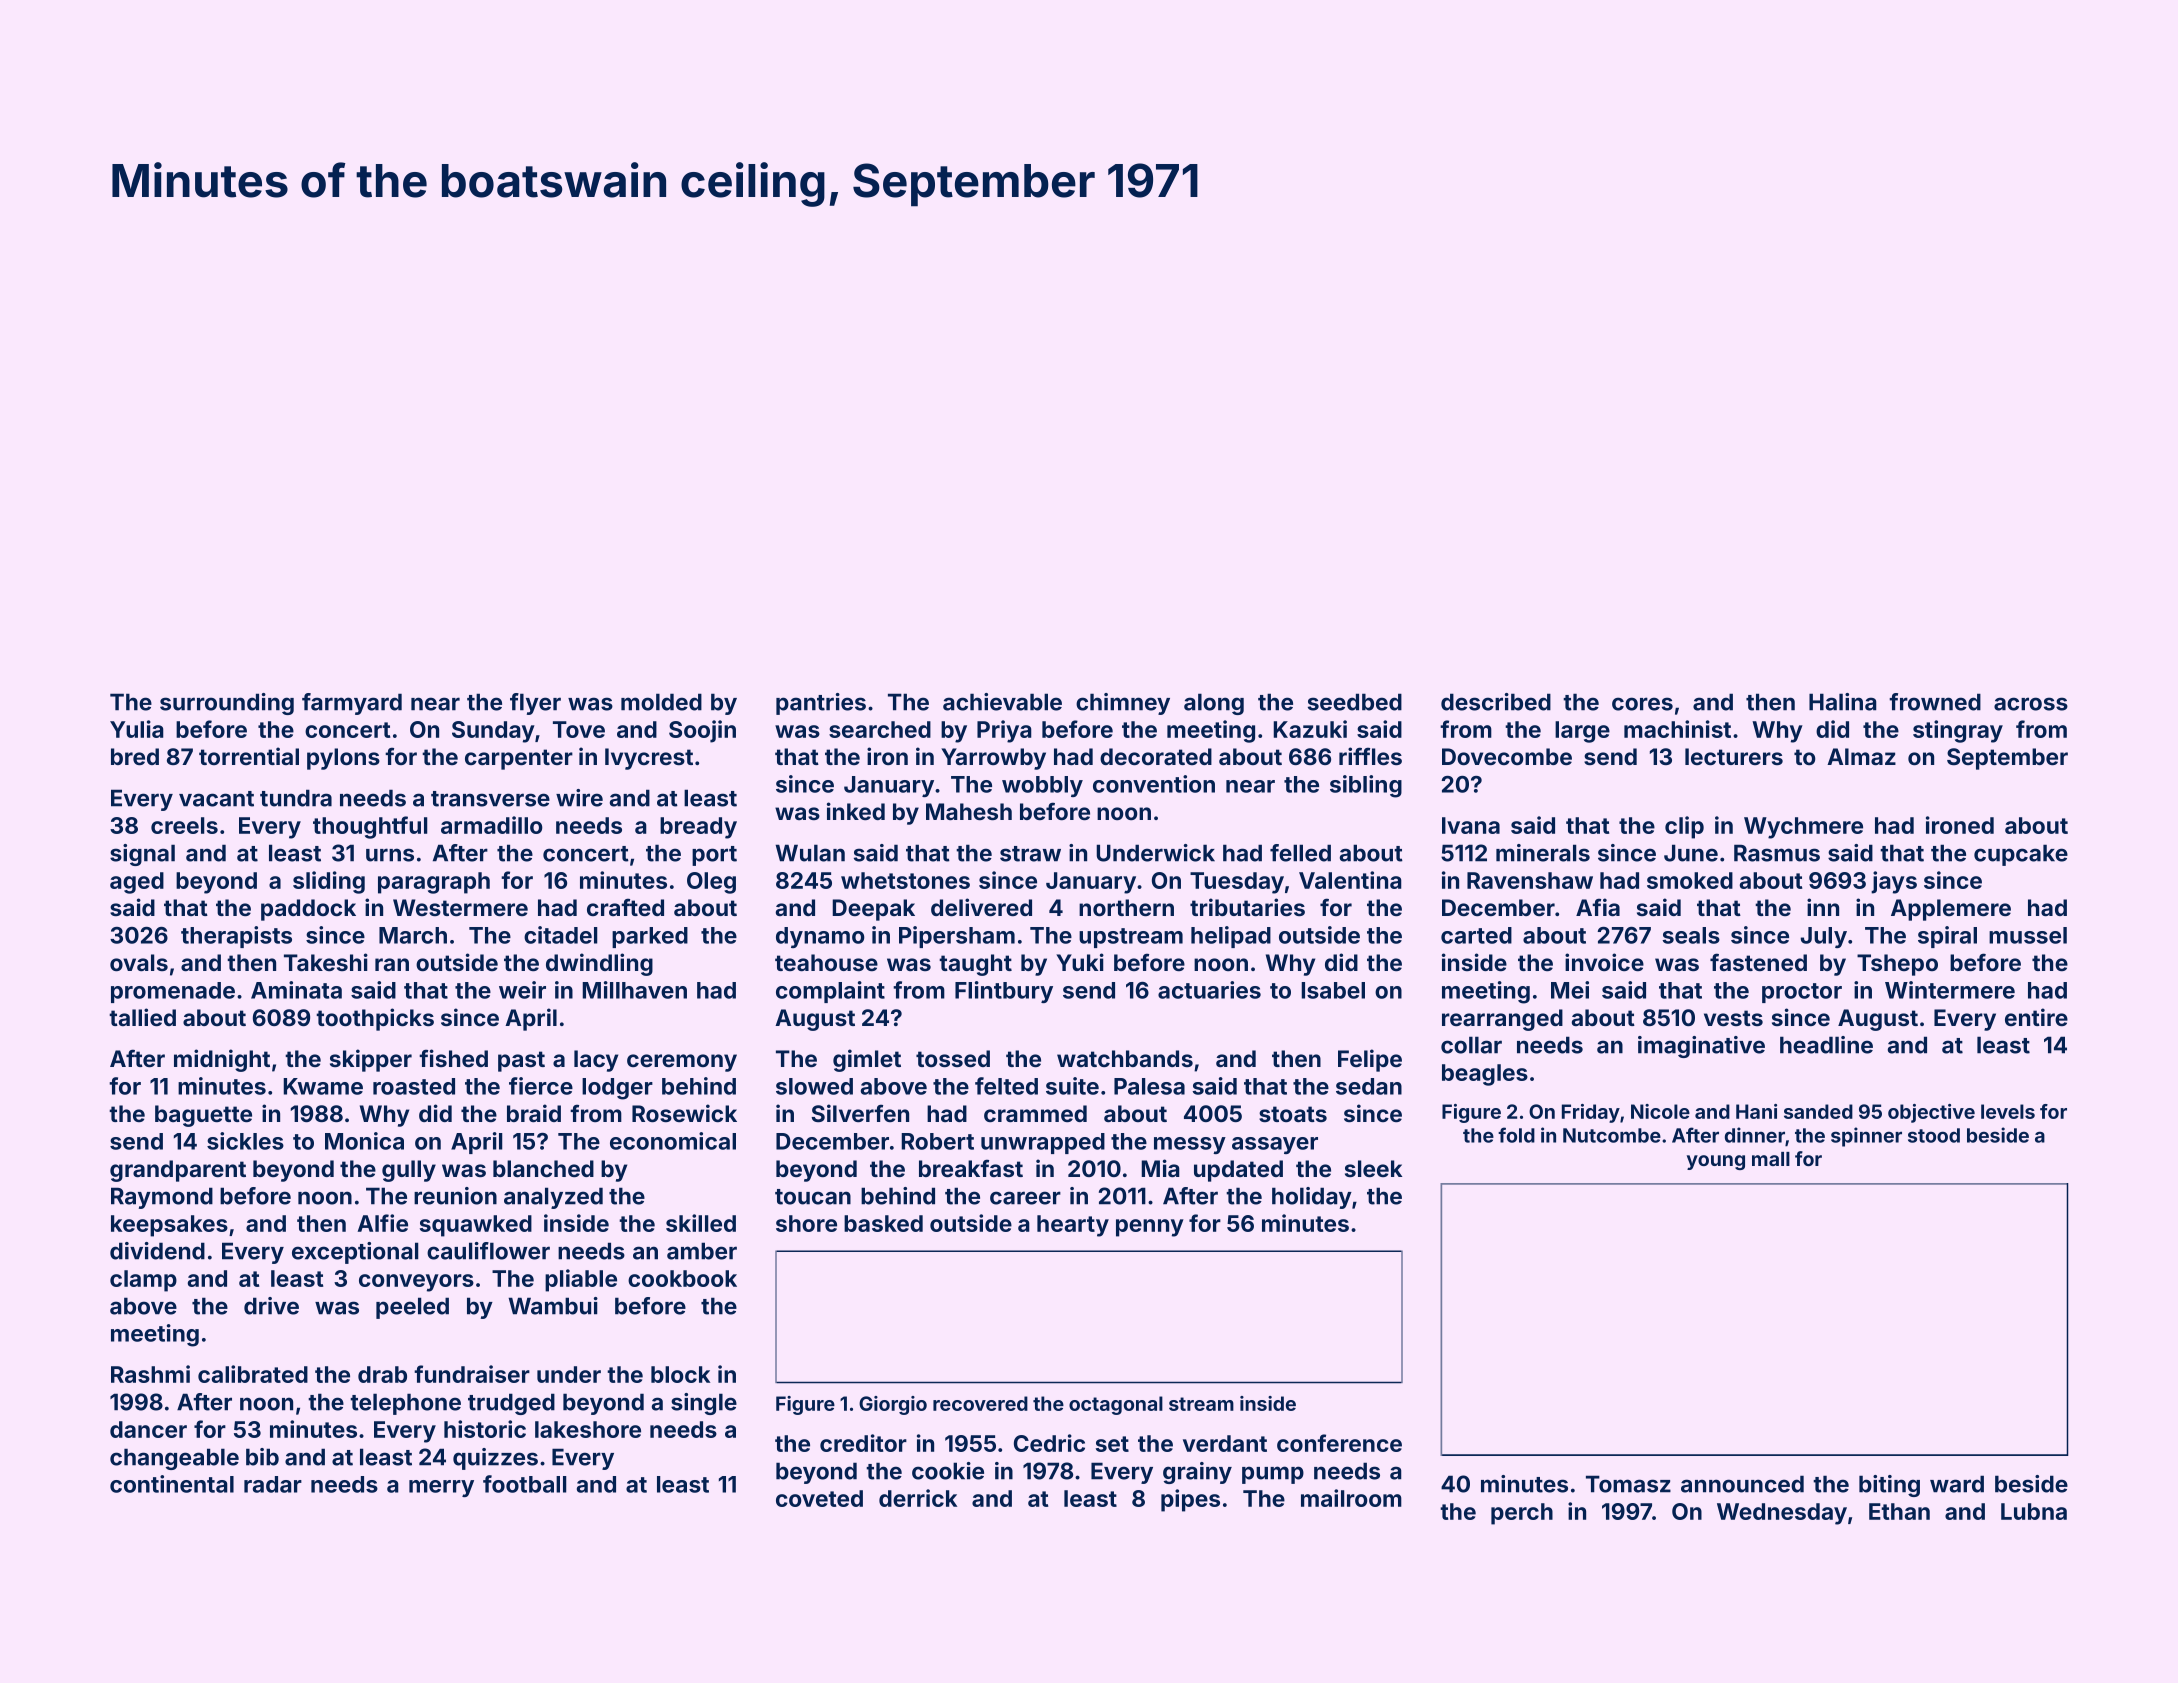 This page has width=2178, height=1683. Describe the element at coordinates (2021, 855) in the page. I see `cupcake` at that location.
